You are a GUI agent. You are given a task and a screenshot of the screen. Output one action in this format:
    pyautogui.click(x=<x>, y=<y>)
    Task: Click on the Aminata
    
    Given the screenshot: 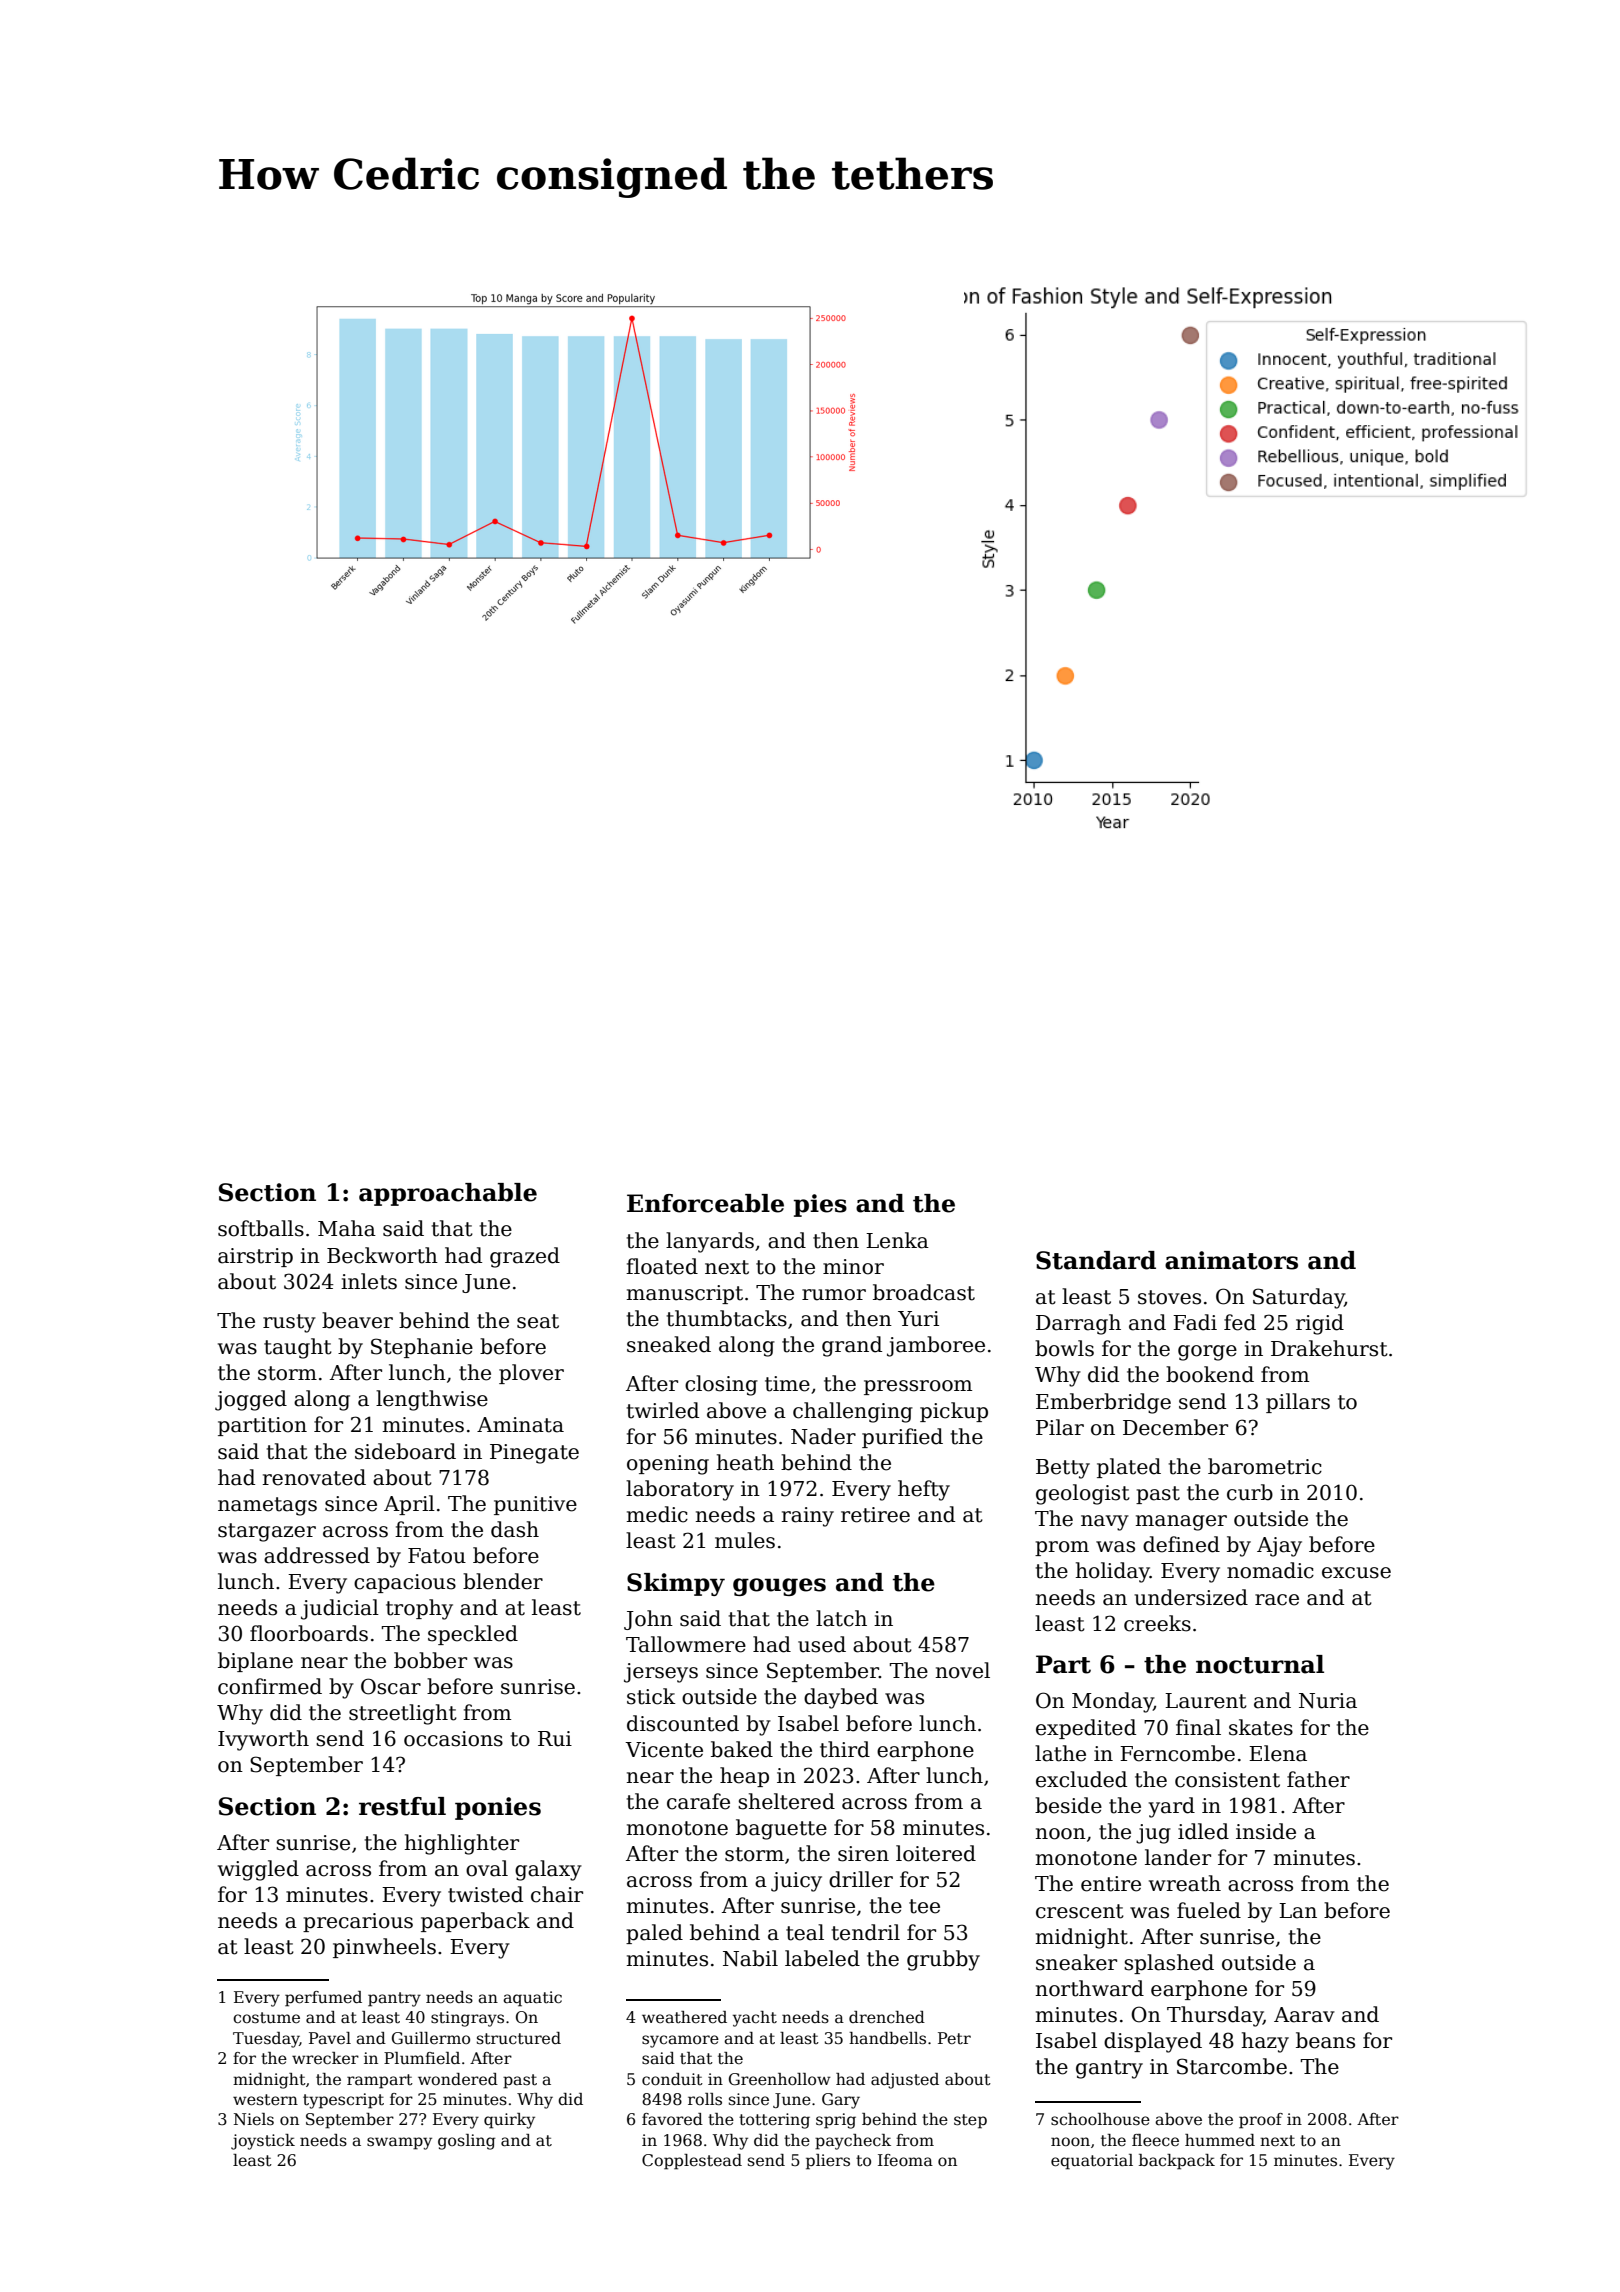 What is the action you would take?
    pyautogui.click(x=520, y=1425)
